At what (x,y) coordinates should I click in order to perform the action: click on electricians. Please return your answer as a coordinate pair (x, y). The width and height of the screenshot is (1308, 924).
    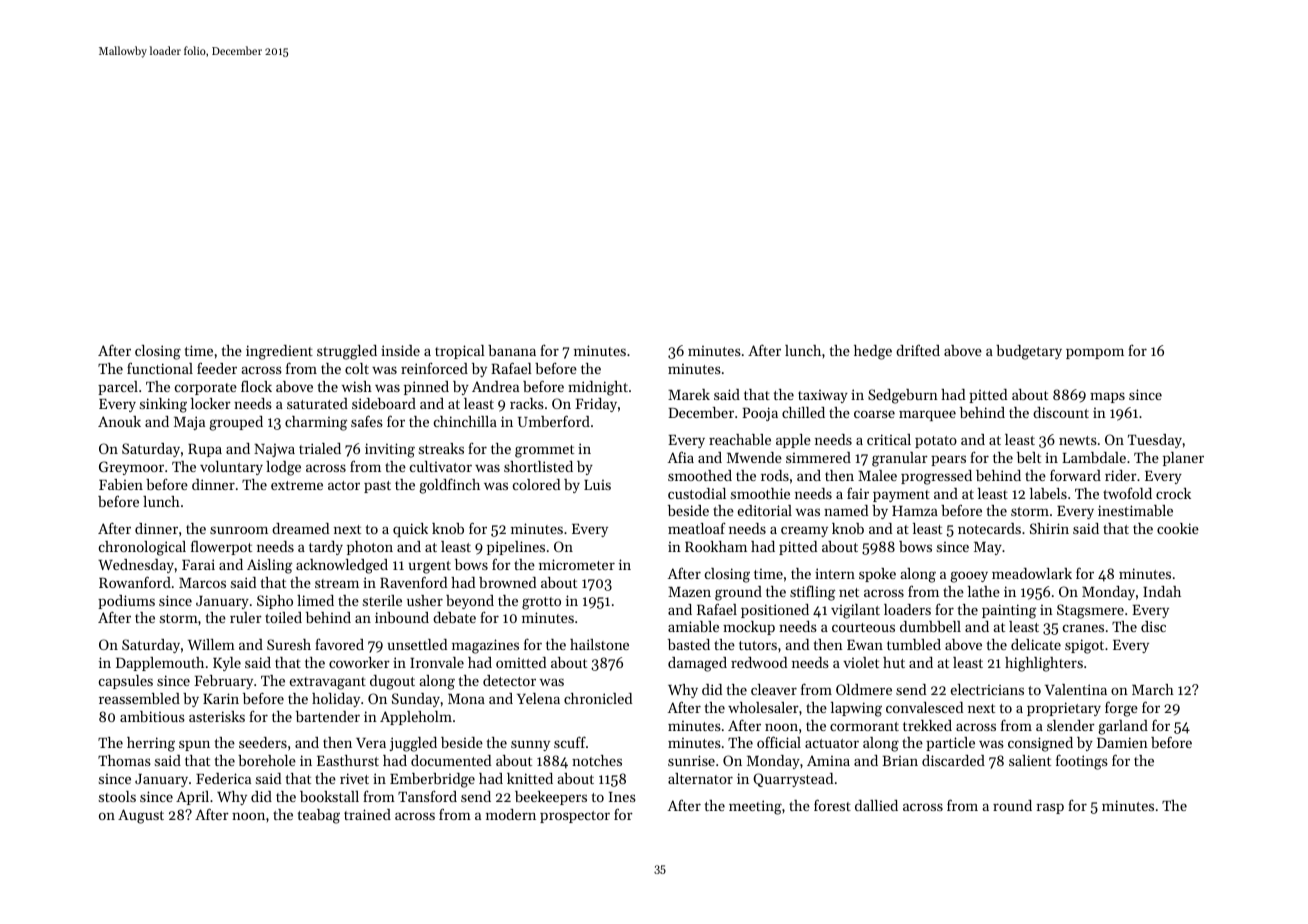
    Looking at the image, I should click on (987, 689).
